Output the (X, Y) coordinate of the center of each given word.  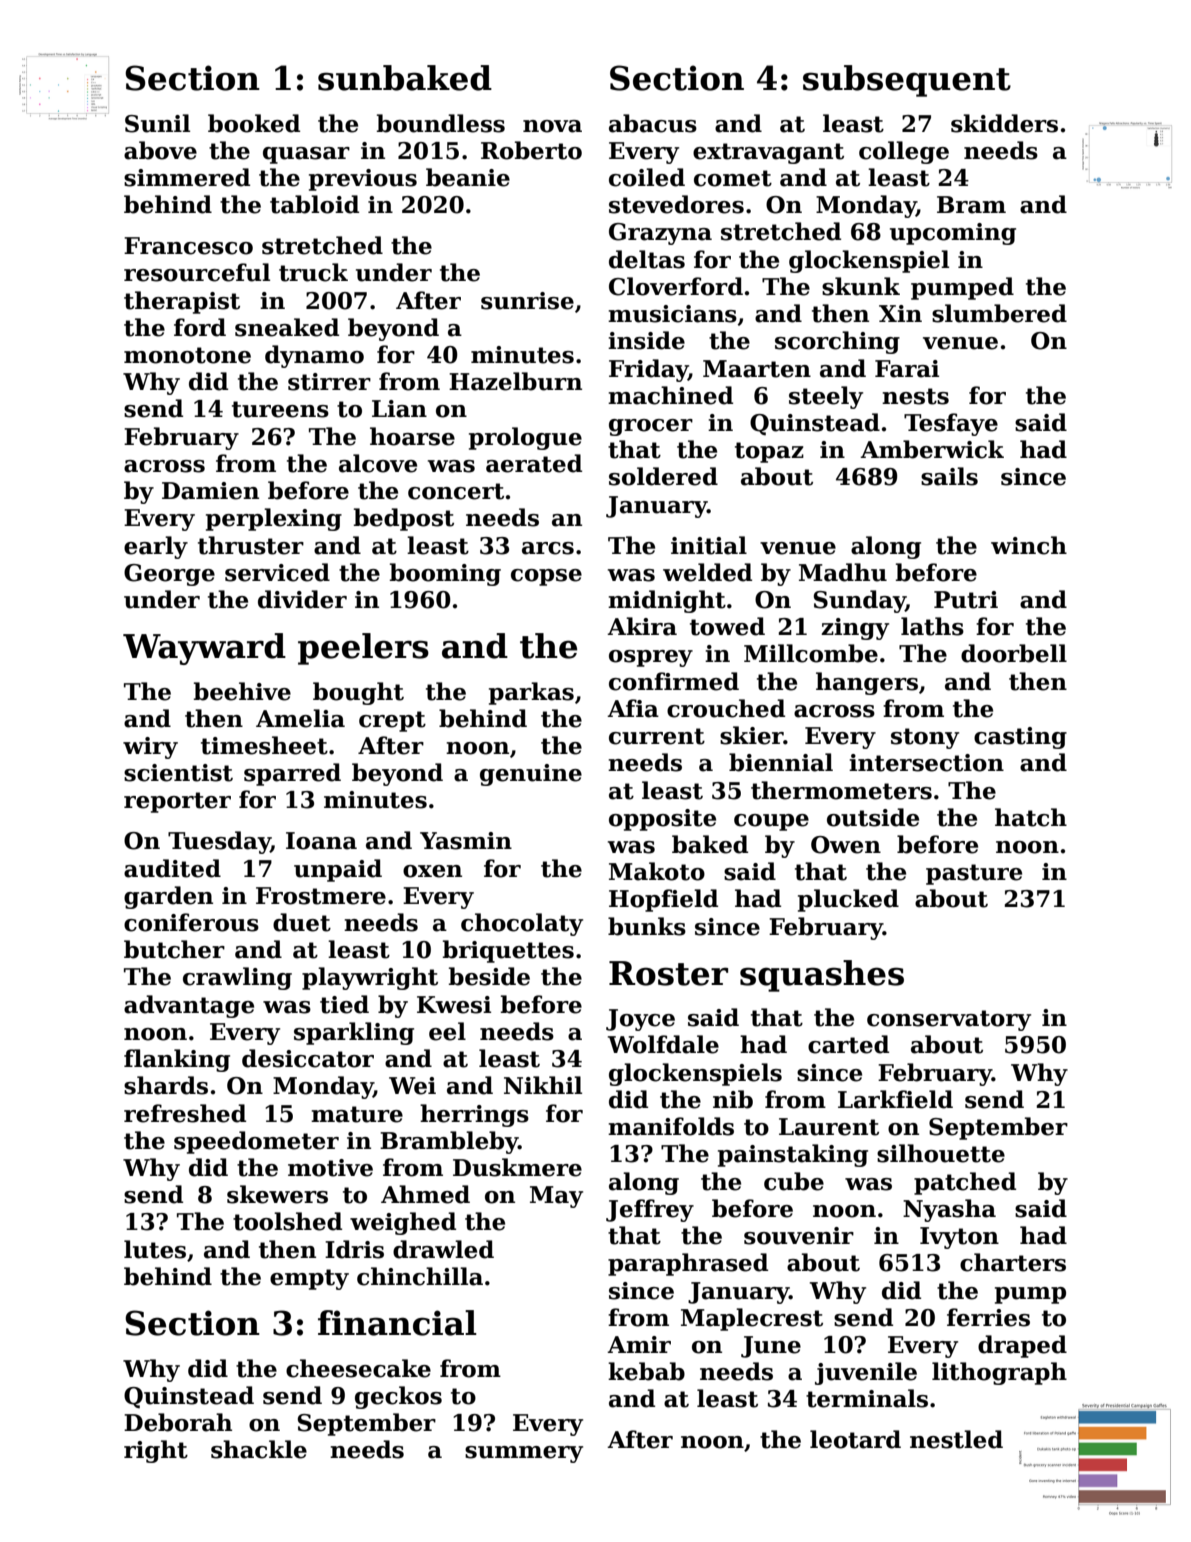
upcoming (953, 234)
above (160, 150)
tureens (280, 409)
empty (309, 1279)
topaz (769, 452)
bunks (647, 926)
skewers (277, 1194)
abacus (653, 123)
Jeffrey (650, 1210)
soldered (663, 476)
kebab (646, 1371)
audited (172, 868)
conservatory (949, 1020)
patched (965, 1183)
